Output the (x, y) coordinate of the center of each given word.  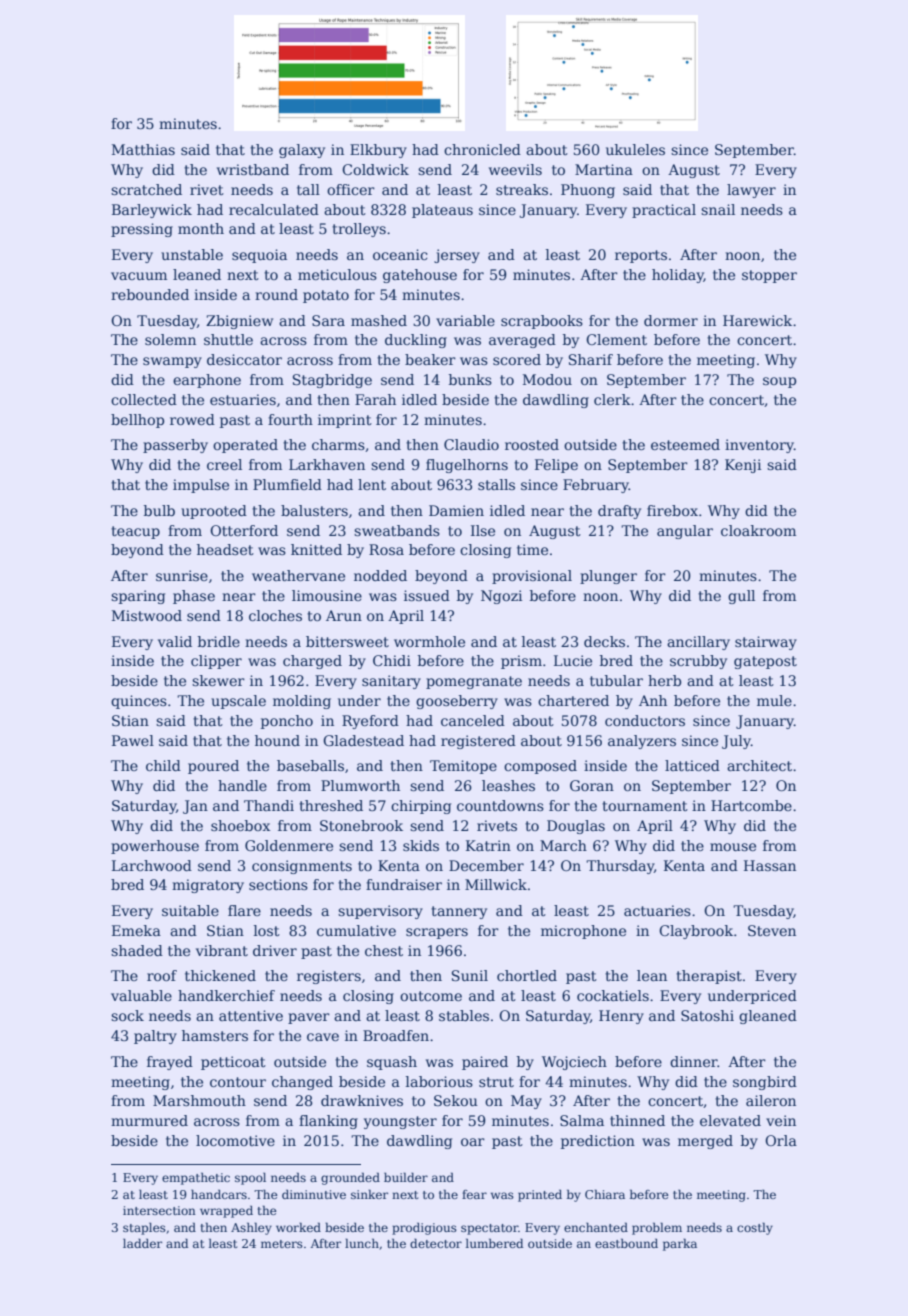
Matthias (143, 149)
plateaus (442, 211)
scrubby (698, 662)
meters (282, 1244)
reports (641, 256)
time (532, 549)
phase (194, 597)
